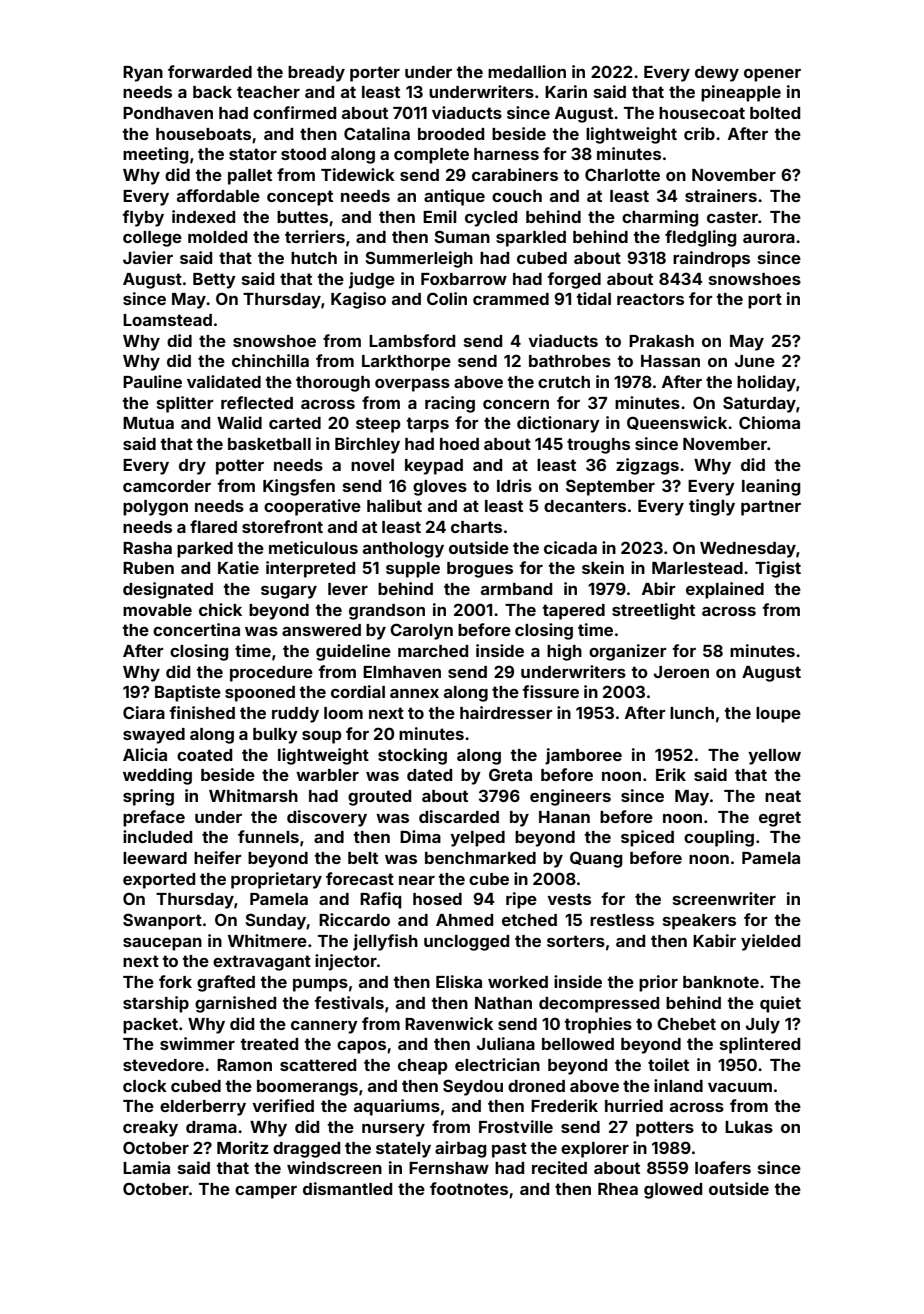 The width and height of the image is (924, 1314). Describe the element at coordinates (723, 1167) in the image. I see `loafers` at that location.
